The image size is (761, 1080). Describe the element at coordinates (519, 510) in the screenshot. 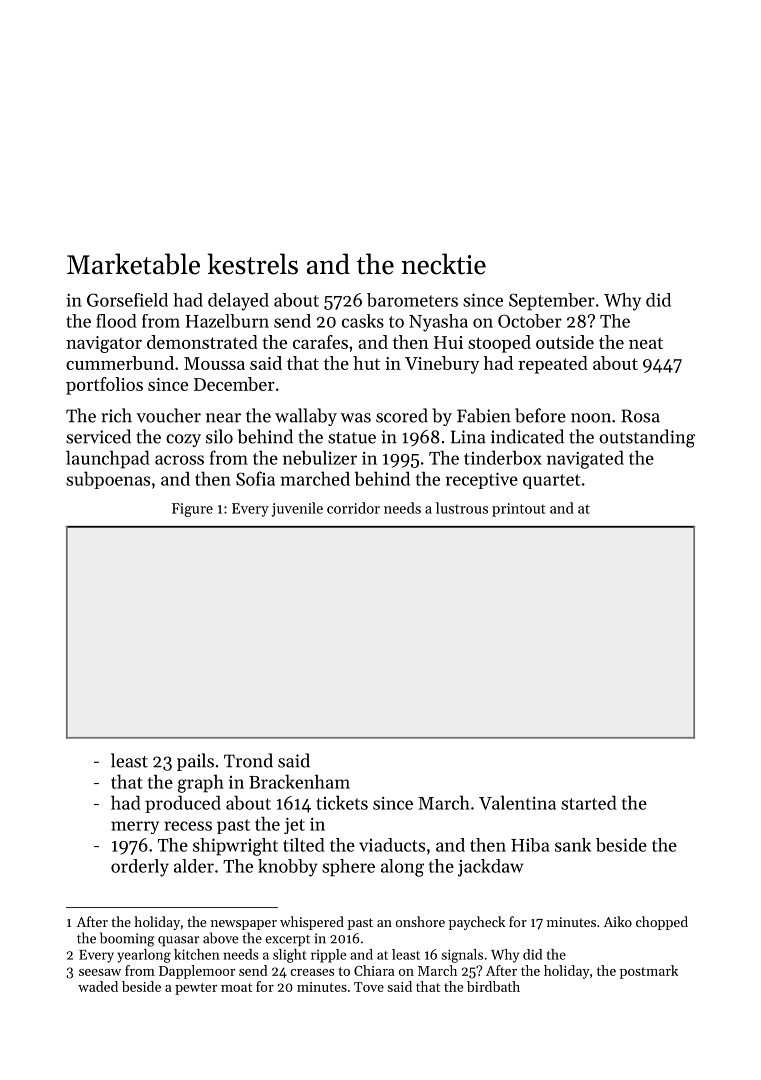

I see `printout` at that location.
